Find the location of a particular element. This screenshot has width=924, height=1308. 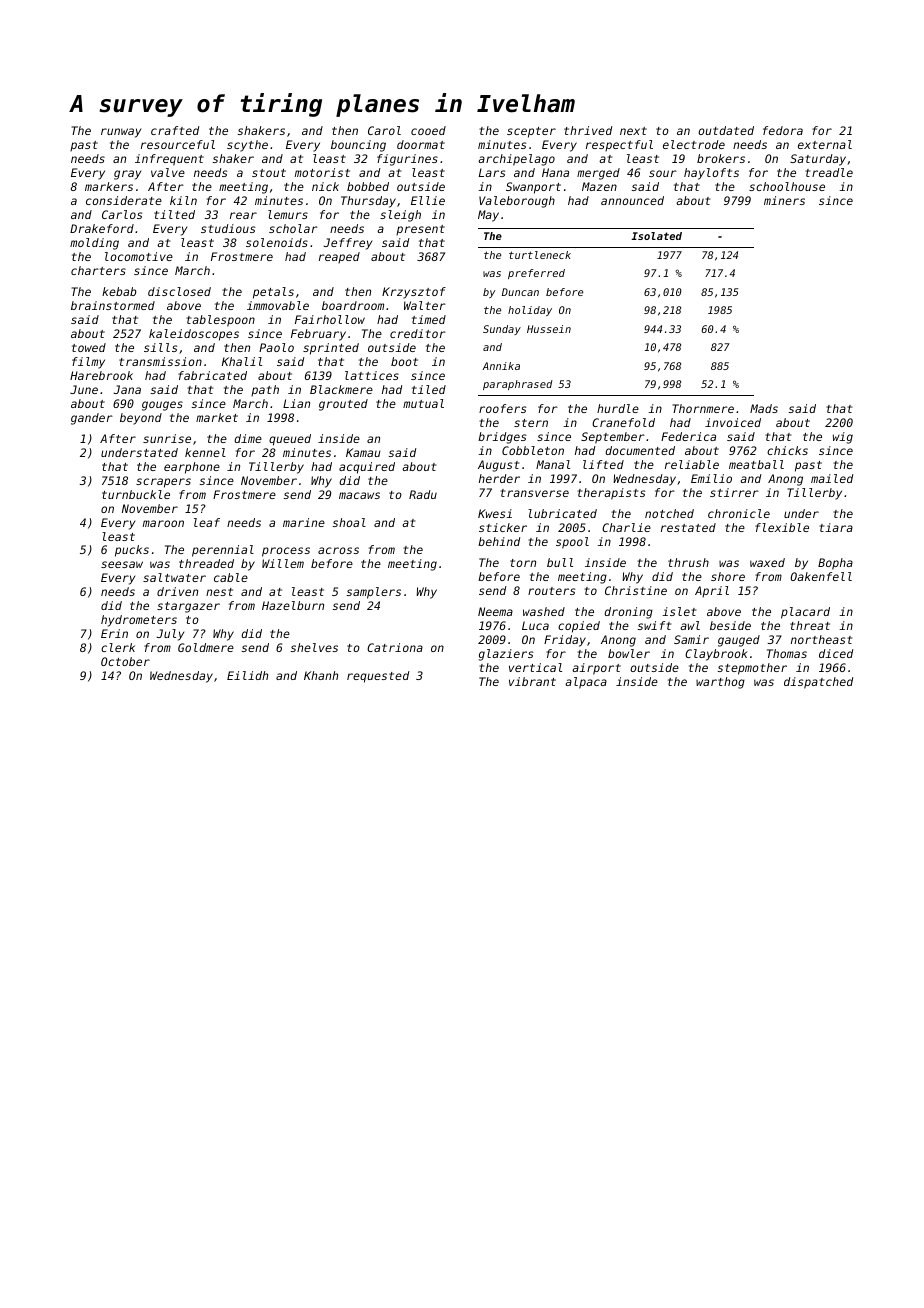

Luca is located at coordinates (535, 625).
